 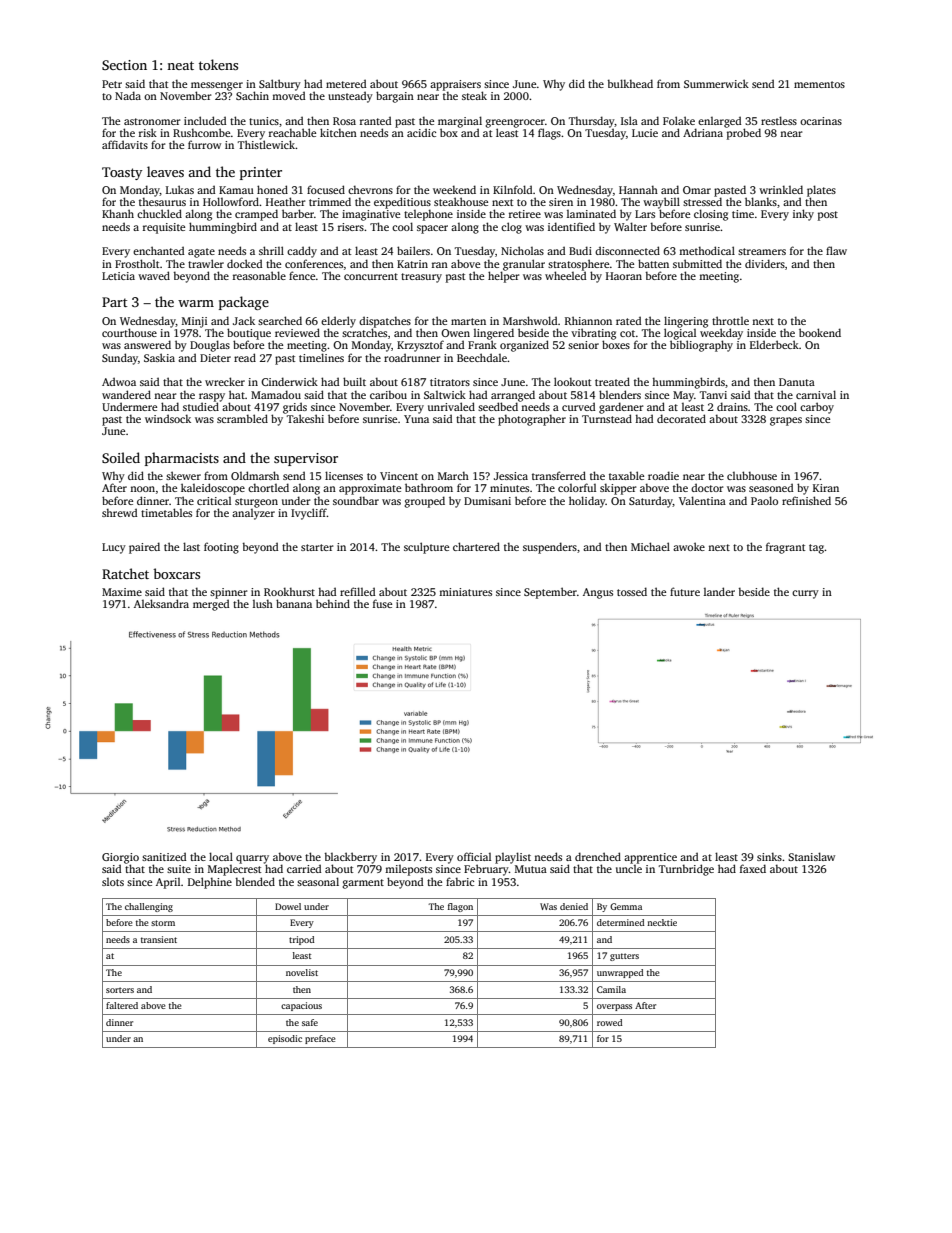 I want to click on tripod, so click(x=302, y=940).
